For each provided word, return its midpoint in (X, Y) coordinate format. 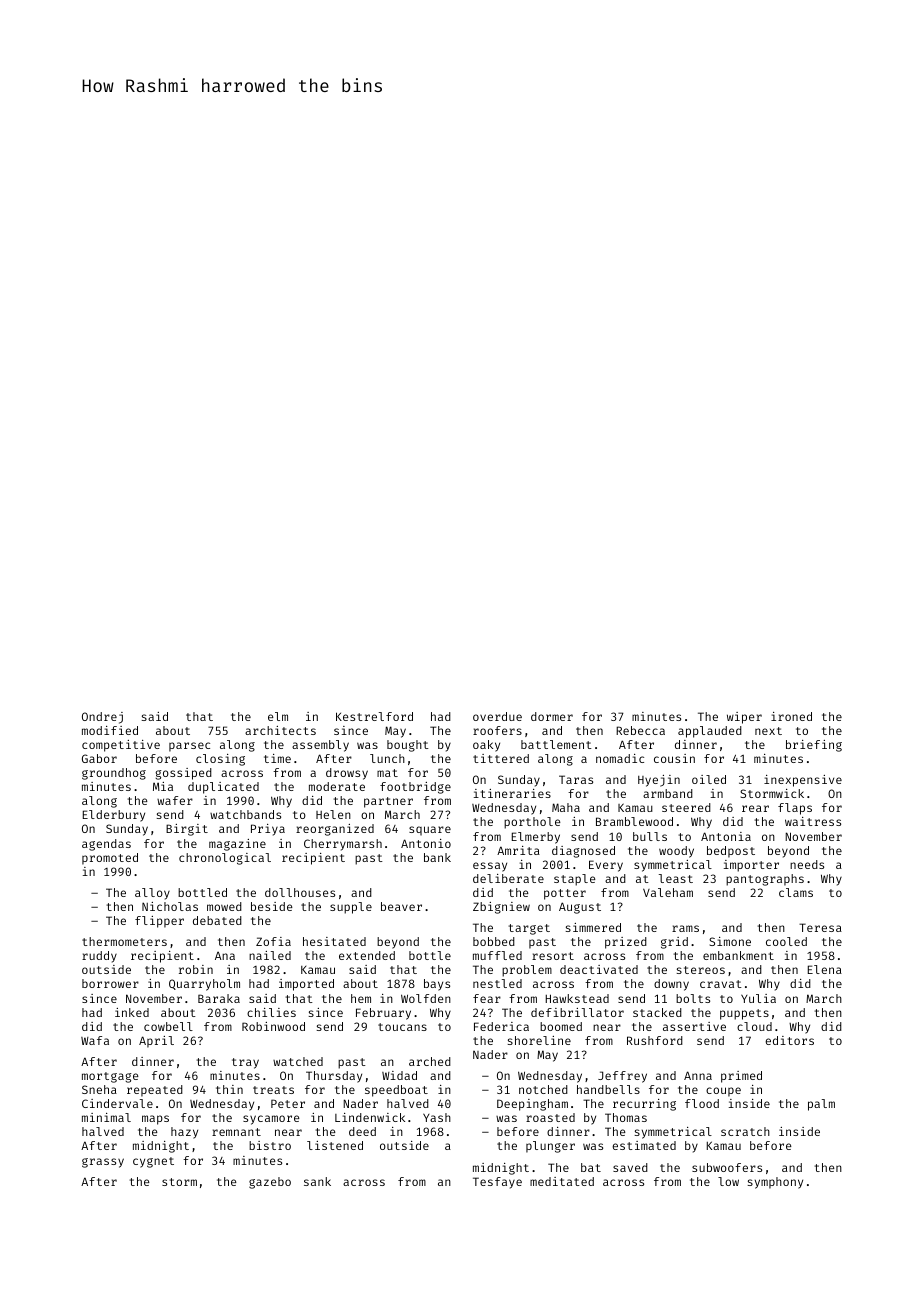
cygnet (153, 1162)
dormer (552, 716)
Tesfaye (497, 1183)
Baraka (219, 998)
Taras (576, 779)
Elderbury (114, 816)
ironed (791, 716)
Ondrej (102, 718)
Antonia (726, 836)
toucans (402, 1027)
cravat (721, 984)
